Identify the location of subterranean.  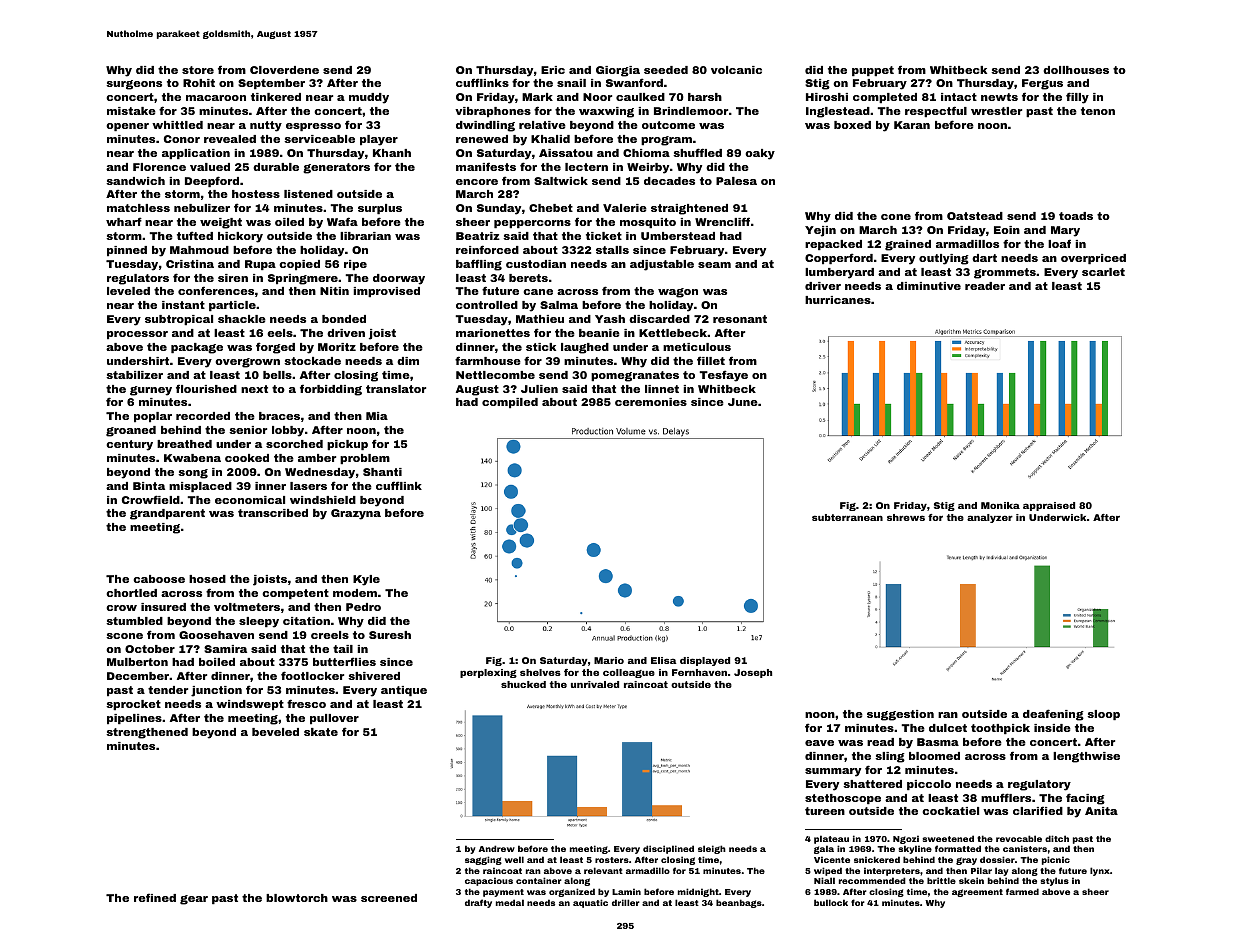
(847, 517).
